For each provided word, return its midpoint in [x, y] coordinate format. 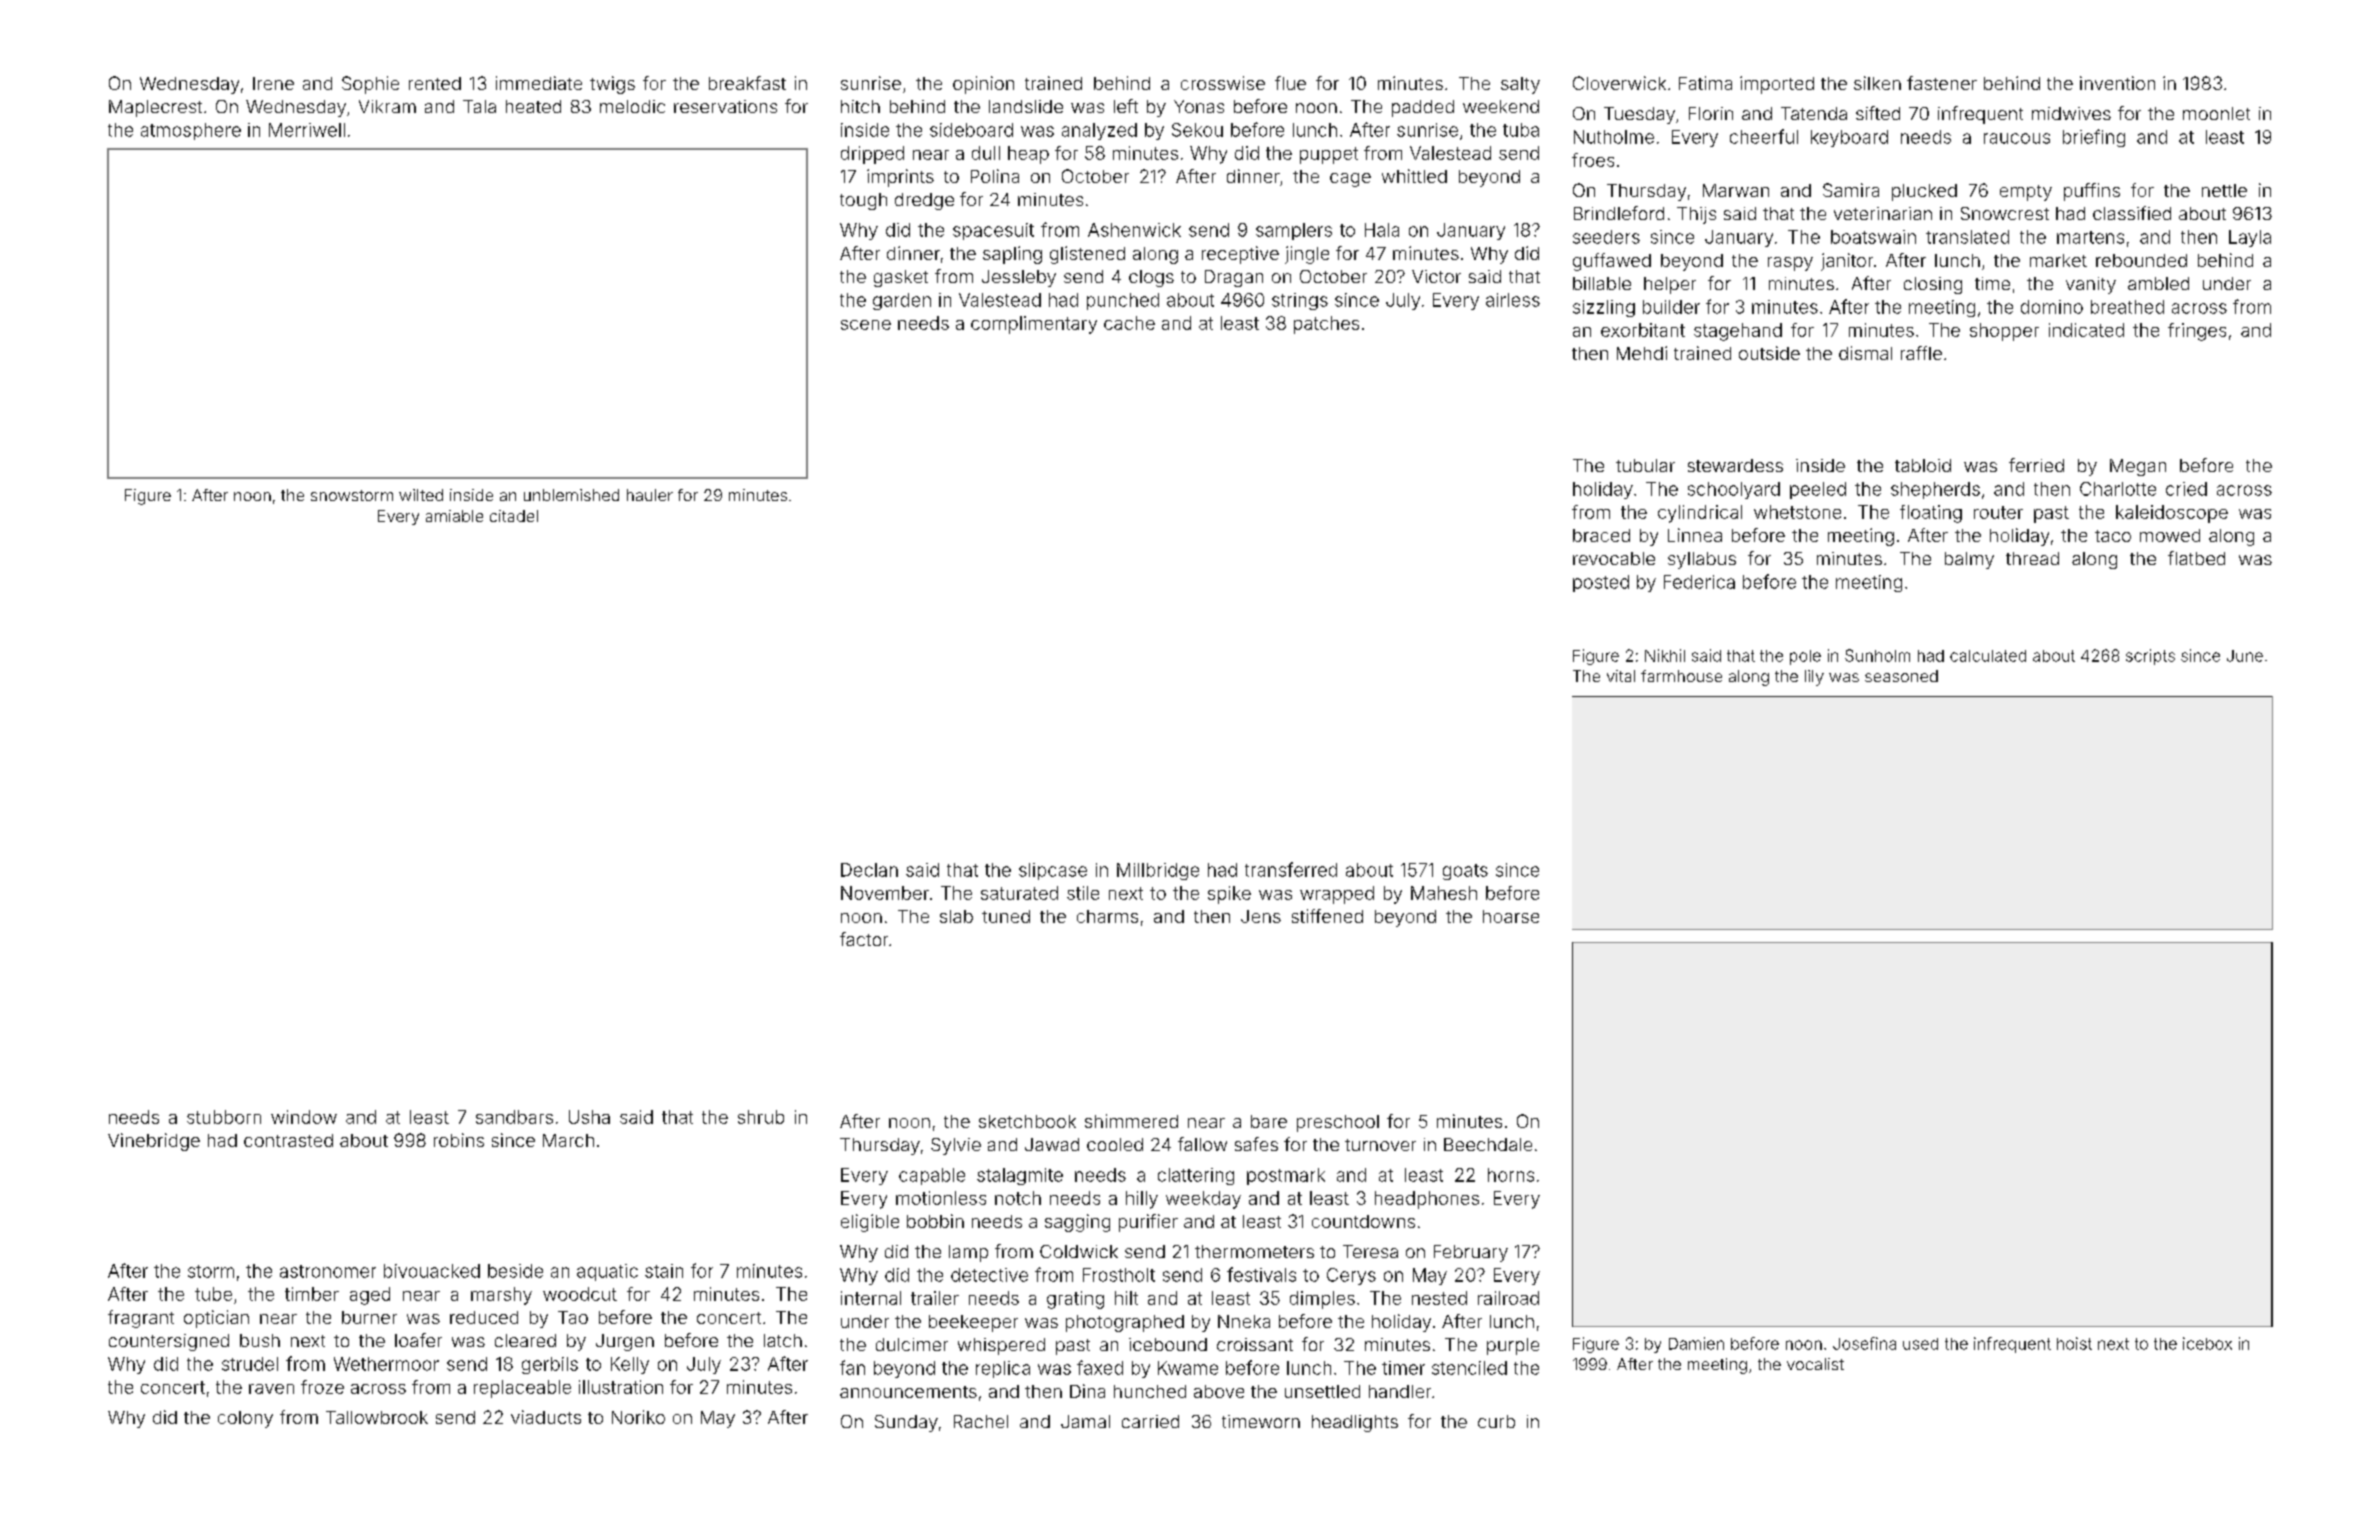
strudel [250, 1364]
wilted [421, 495]
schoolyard [1734, 490]
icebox [2207, 1343]
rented [435, 83]
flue [1290, 83]
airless [1513, 300]
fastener [1942, 83]
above [1219, 1391]
